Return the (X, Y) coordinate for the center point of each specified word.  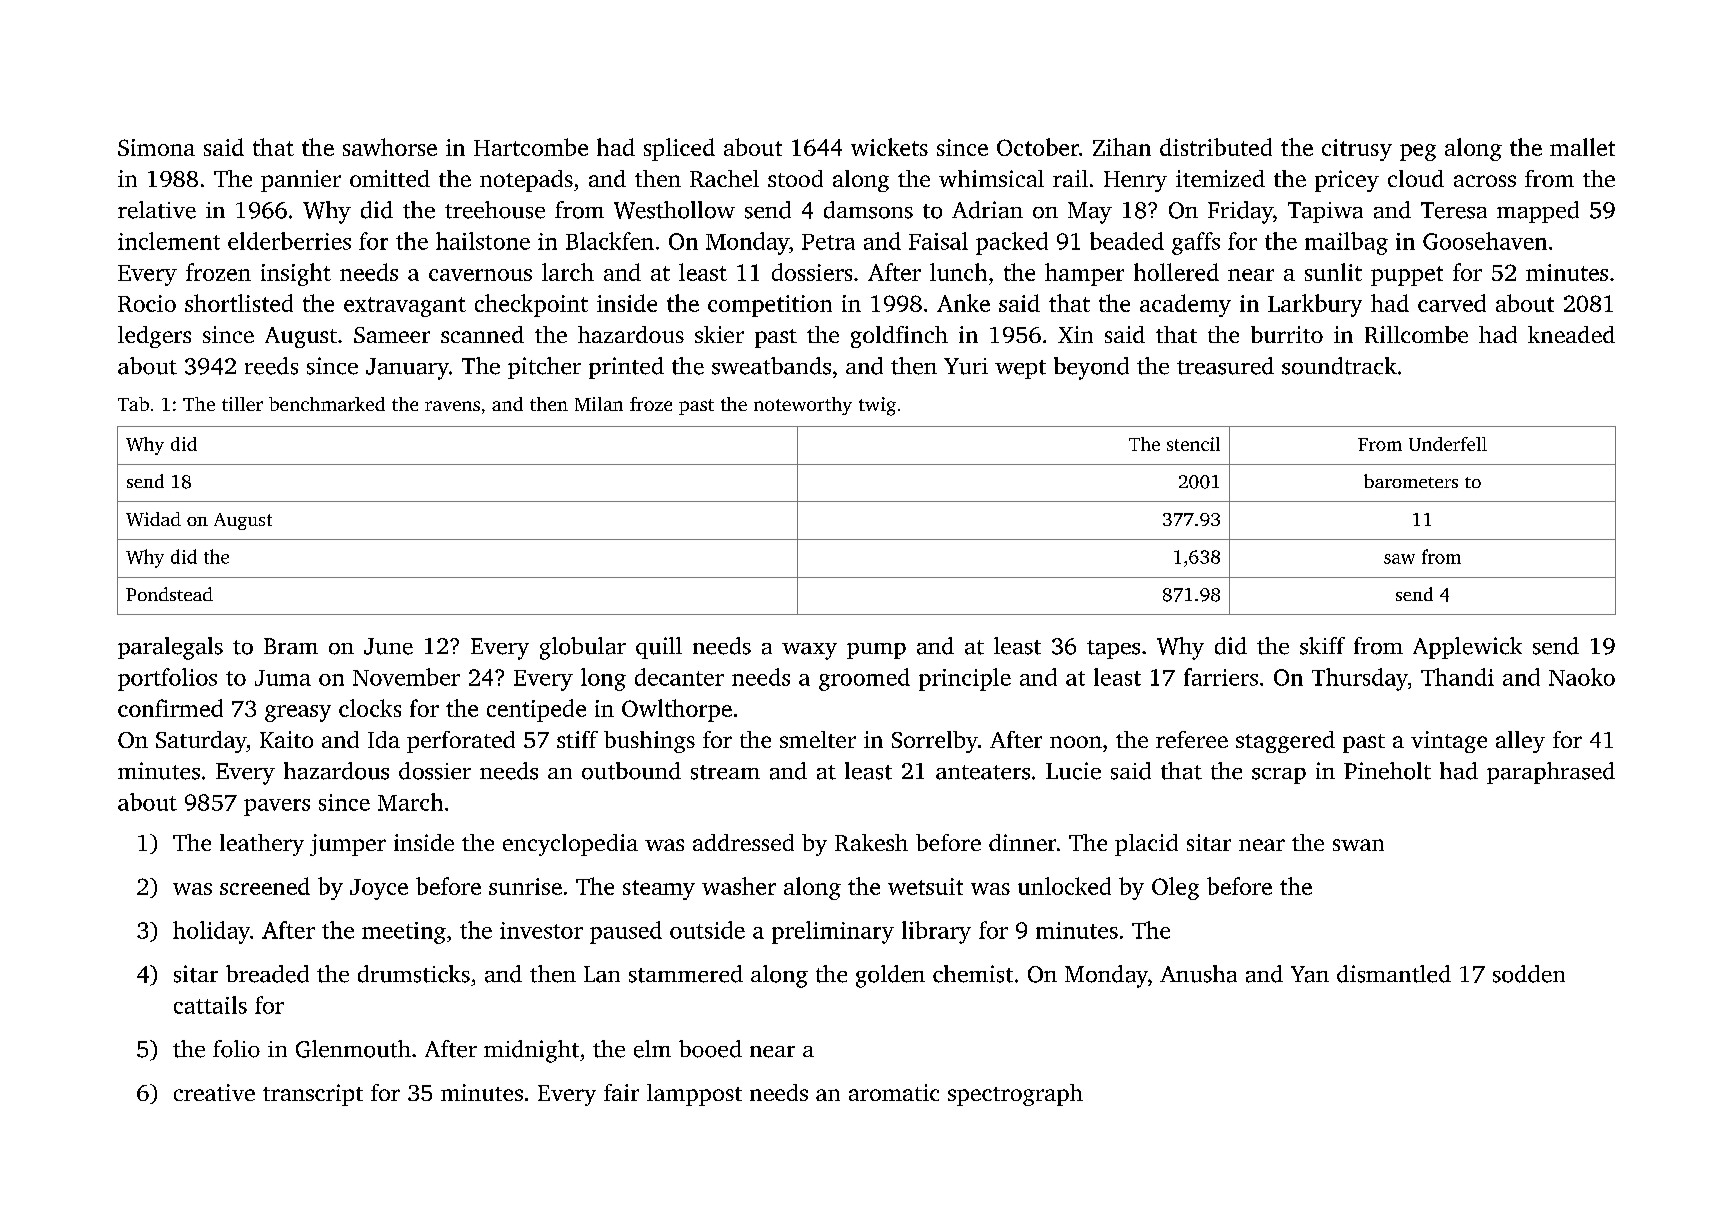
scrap (1279, 776)
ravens (452, 406)
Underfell (1448, 444)
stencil (1193, 444)
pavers (277, 807)
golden (890, 976)
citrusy (1357, 150)
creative (214, 1092)
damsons (868, 210)
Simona (156, 147)
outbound (631, 771)
